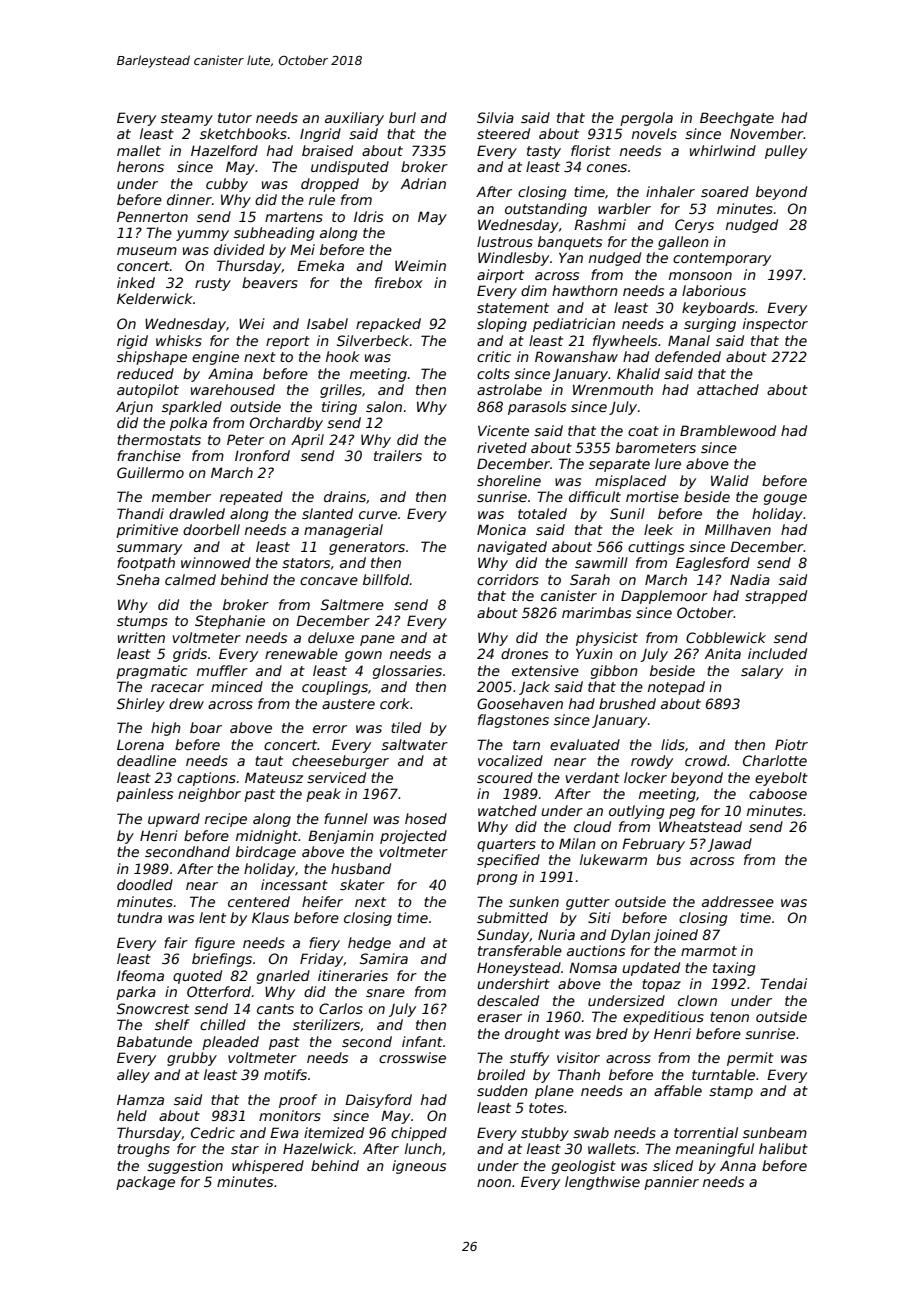 The width and height of the image is (924, 1308). I want to click on stumps, so click(142, 622).
